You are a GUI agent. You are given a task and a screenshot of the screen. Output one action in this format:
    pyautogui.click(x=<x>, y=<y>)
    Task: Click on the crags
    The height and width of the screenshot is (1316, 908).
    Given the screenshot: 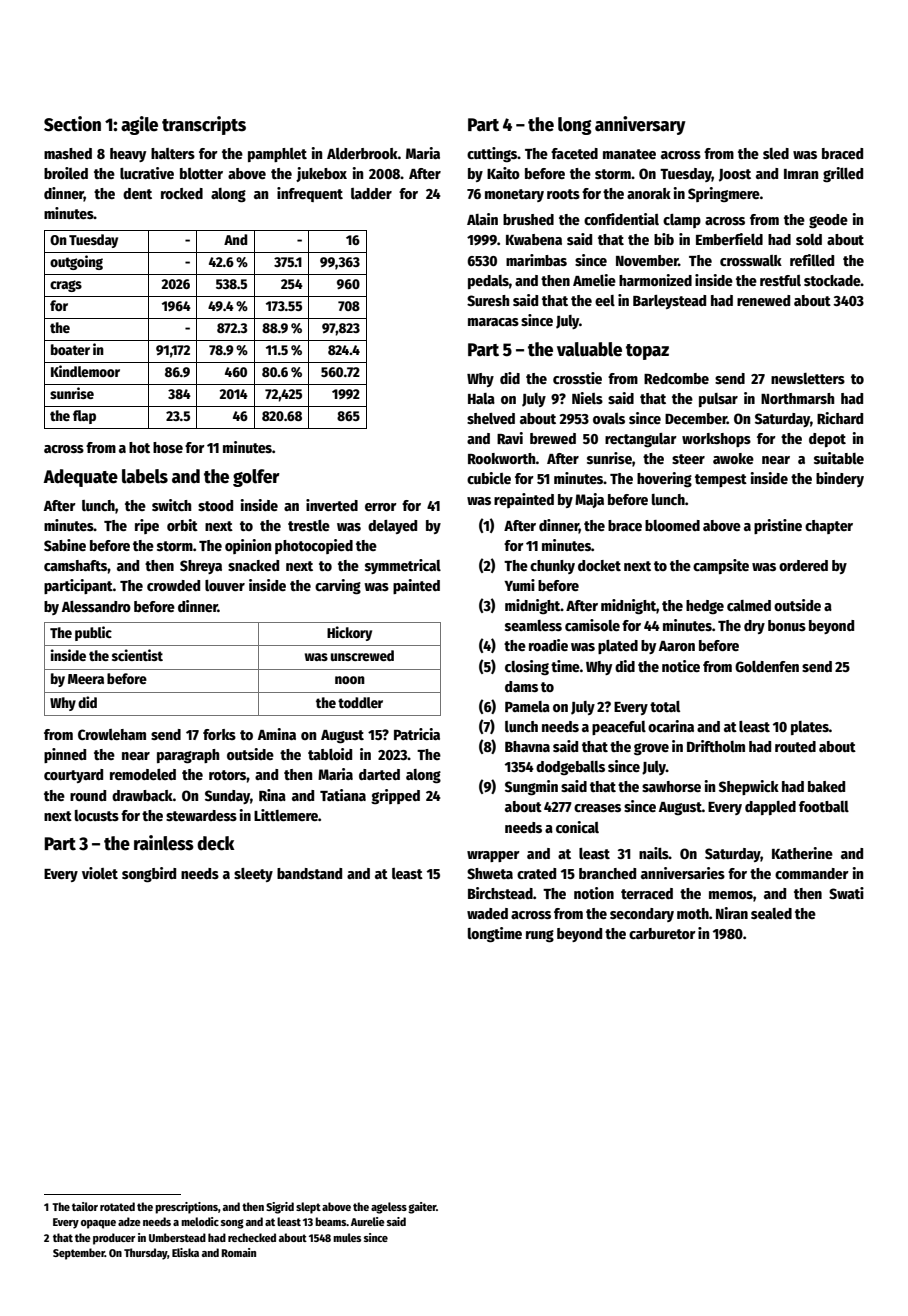 What is the action you would take?
    pyautogui.click(x=66, y=286)
